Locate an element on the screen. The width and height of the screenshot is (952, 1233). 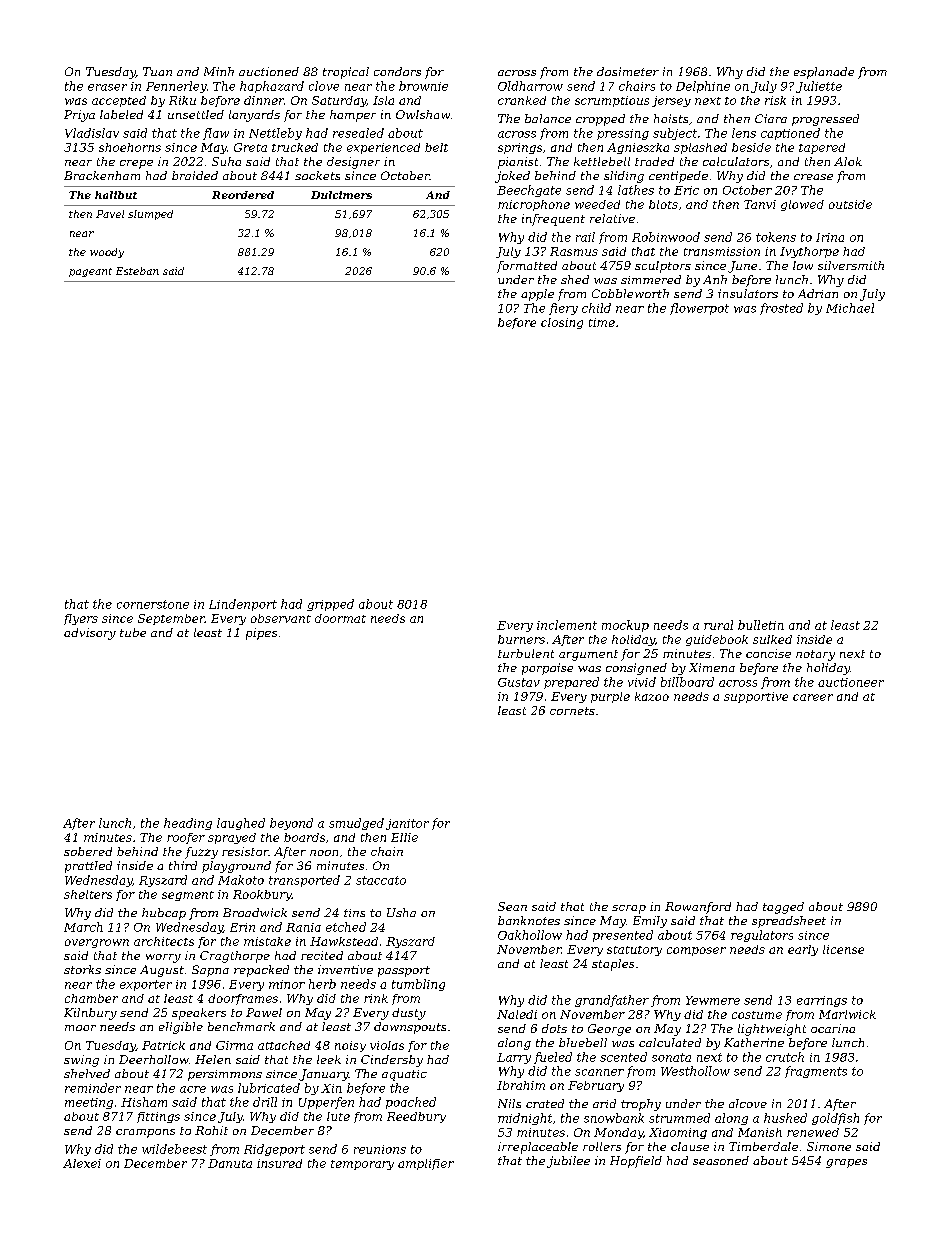
career is located at coordinates (813, 697).
